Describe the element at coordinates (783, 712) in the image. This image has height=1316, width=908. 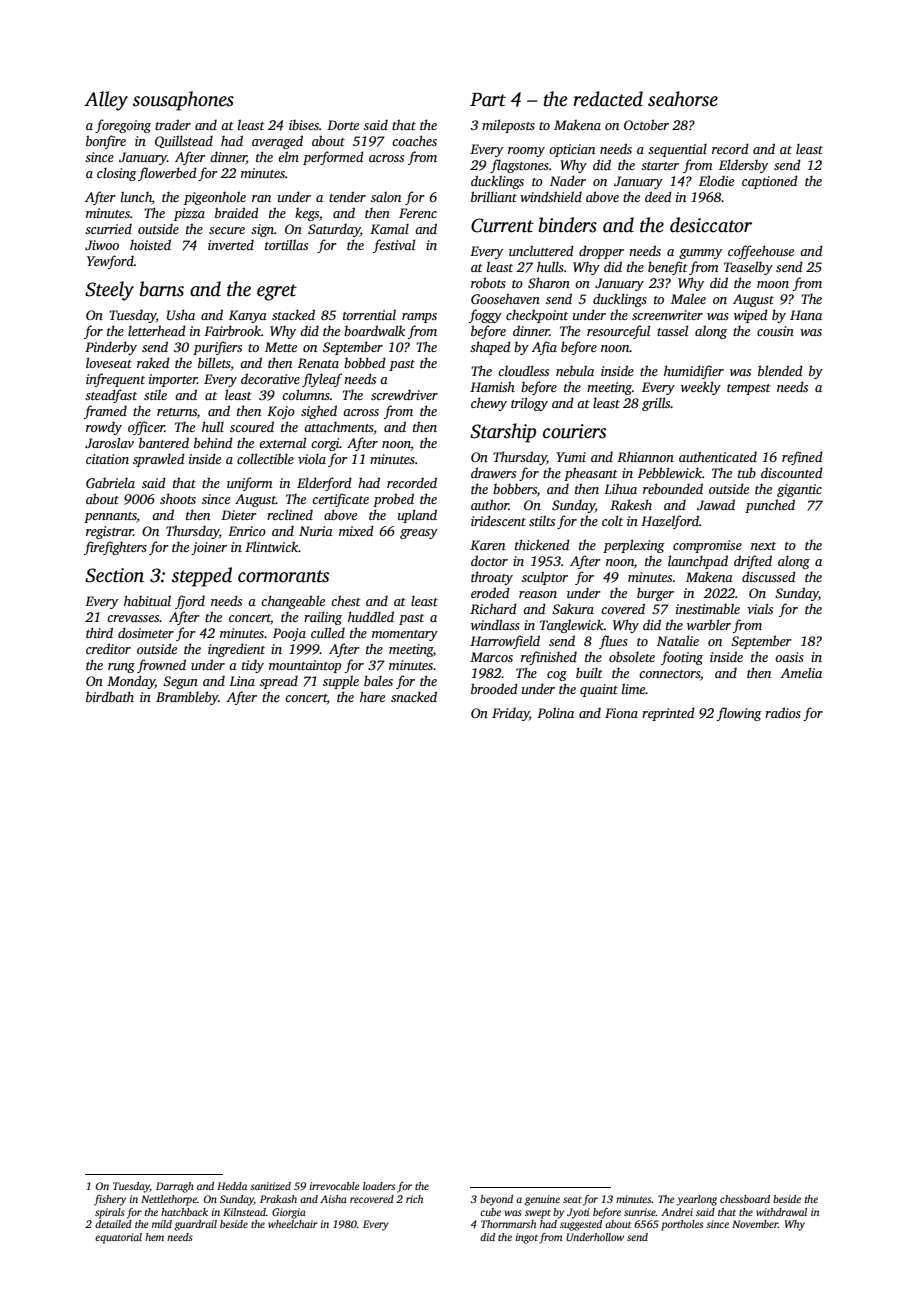
I see `radios` at that location.
